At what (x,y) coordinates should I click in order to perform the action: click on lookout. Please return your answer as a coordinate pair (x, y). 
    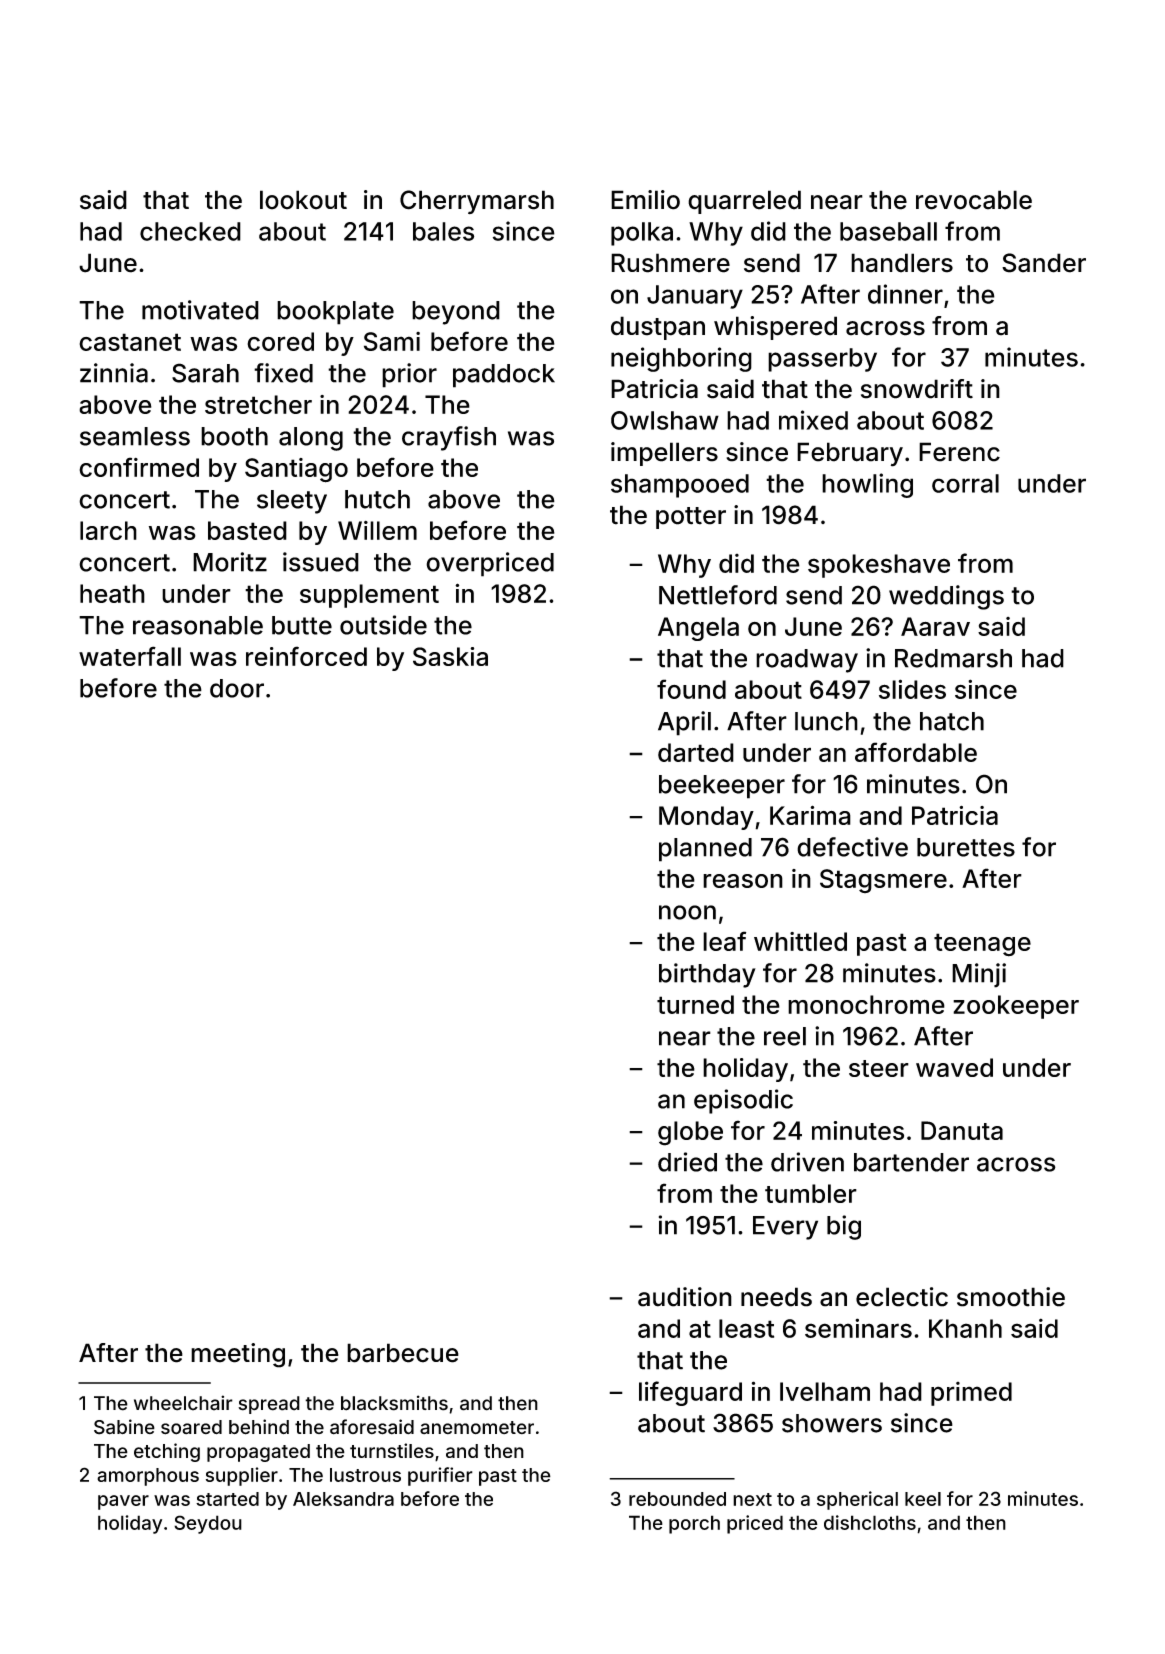
    Looking at the image, I should click on (303, 200).
